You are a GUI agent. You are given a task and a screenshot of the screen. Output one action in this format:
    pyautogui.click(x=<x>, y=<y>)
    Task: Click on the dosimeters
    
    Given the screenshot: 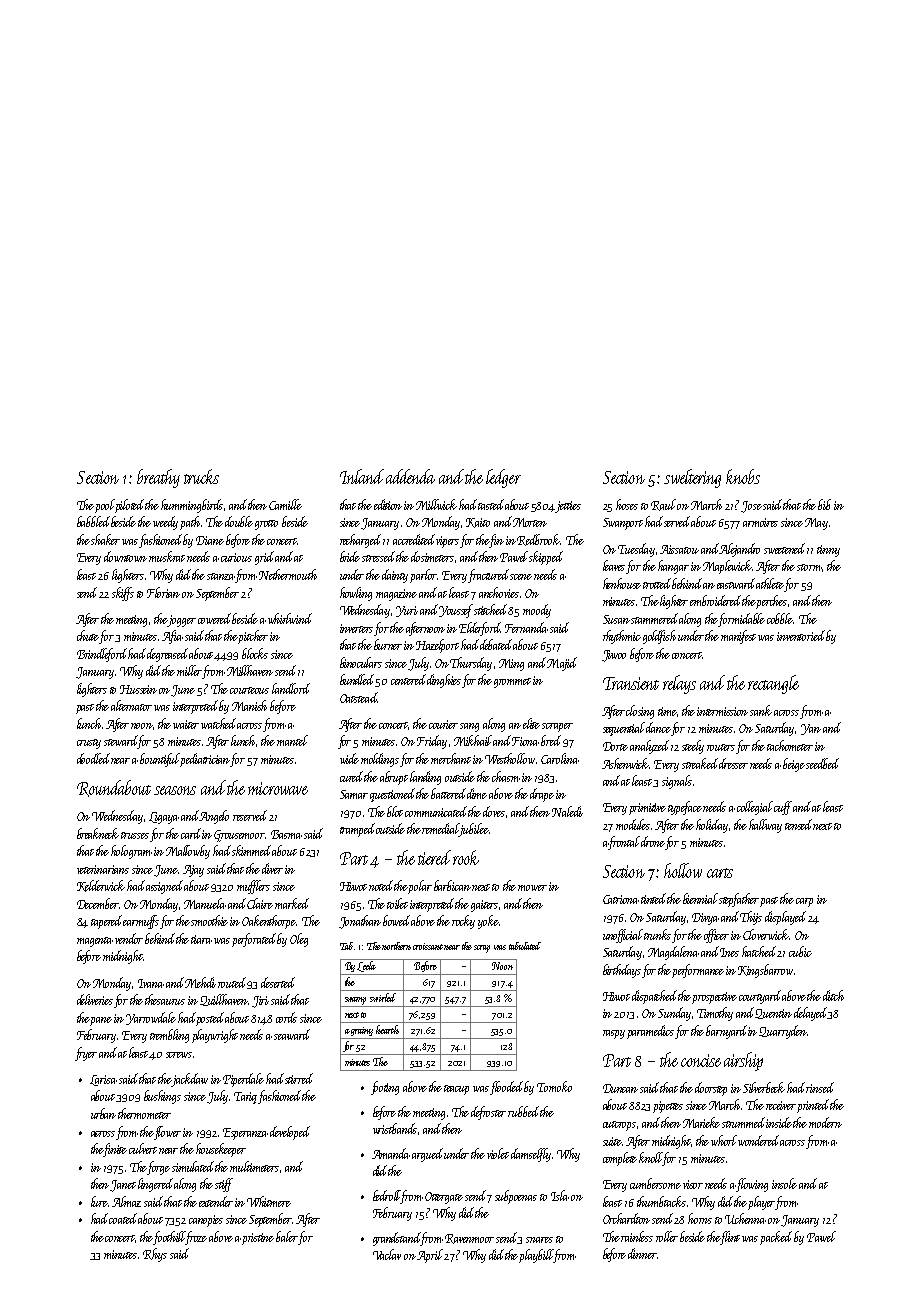 What is the action you would take?
    pyautogui.click(x=432, y=556)
